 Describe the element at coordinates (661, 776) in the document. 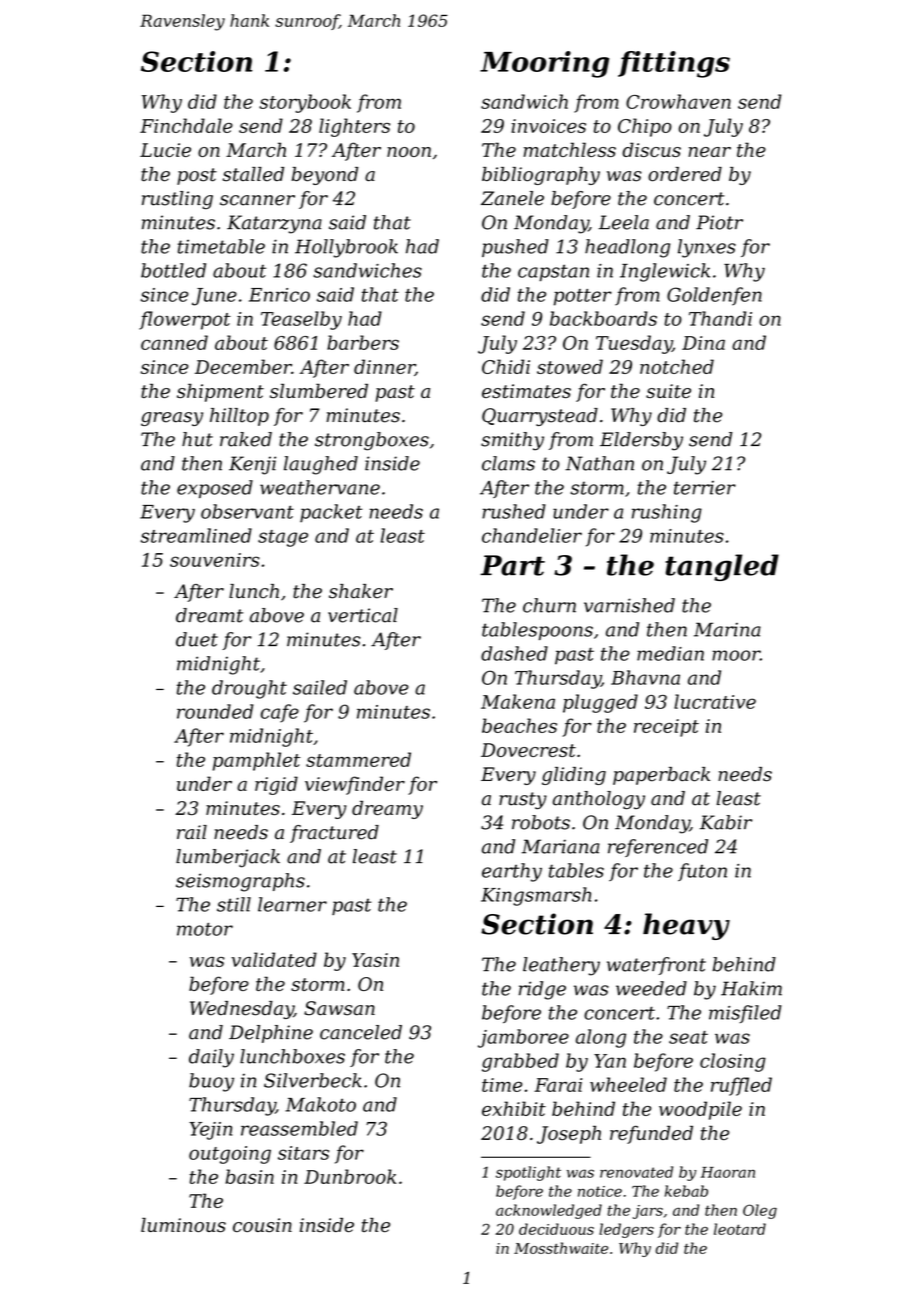

I see `paperback` at that location.
